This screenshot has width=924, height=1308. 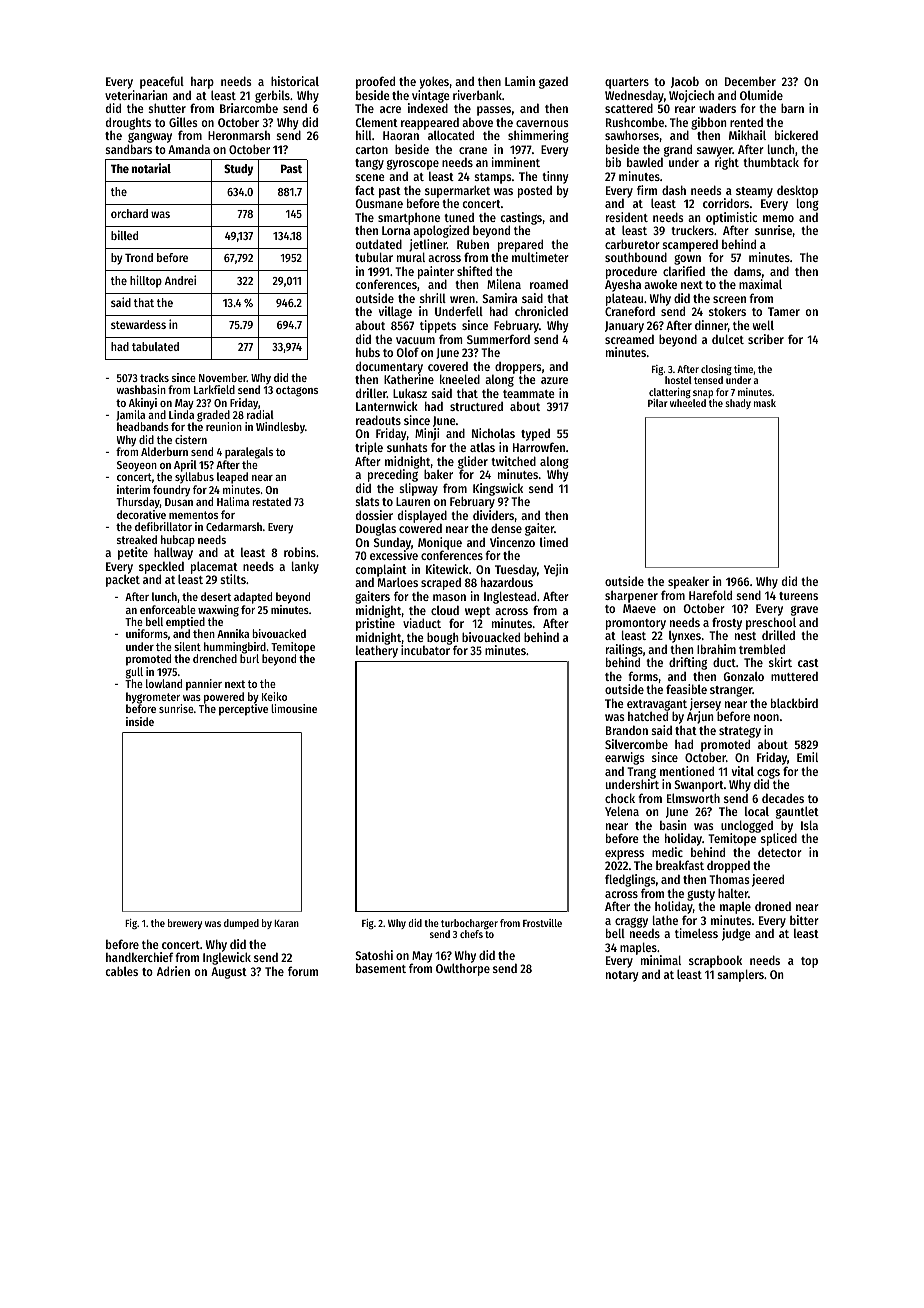 What do you see at coordinates (516, 571) in the screenshot?
I see `Tuesday` at bounding box center [516, 571].
